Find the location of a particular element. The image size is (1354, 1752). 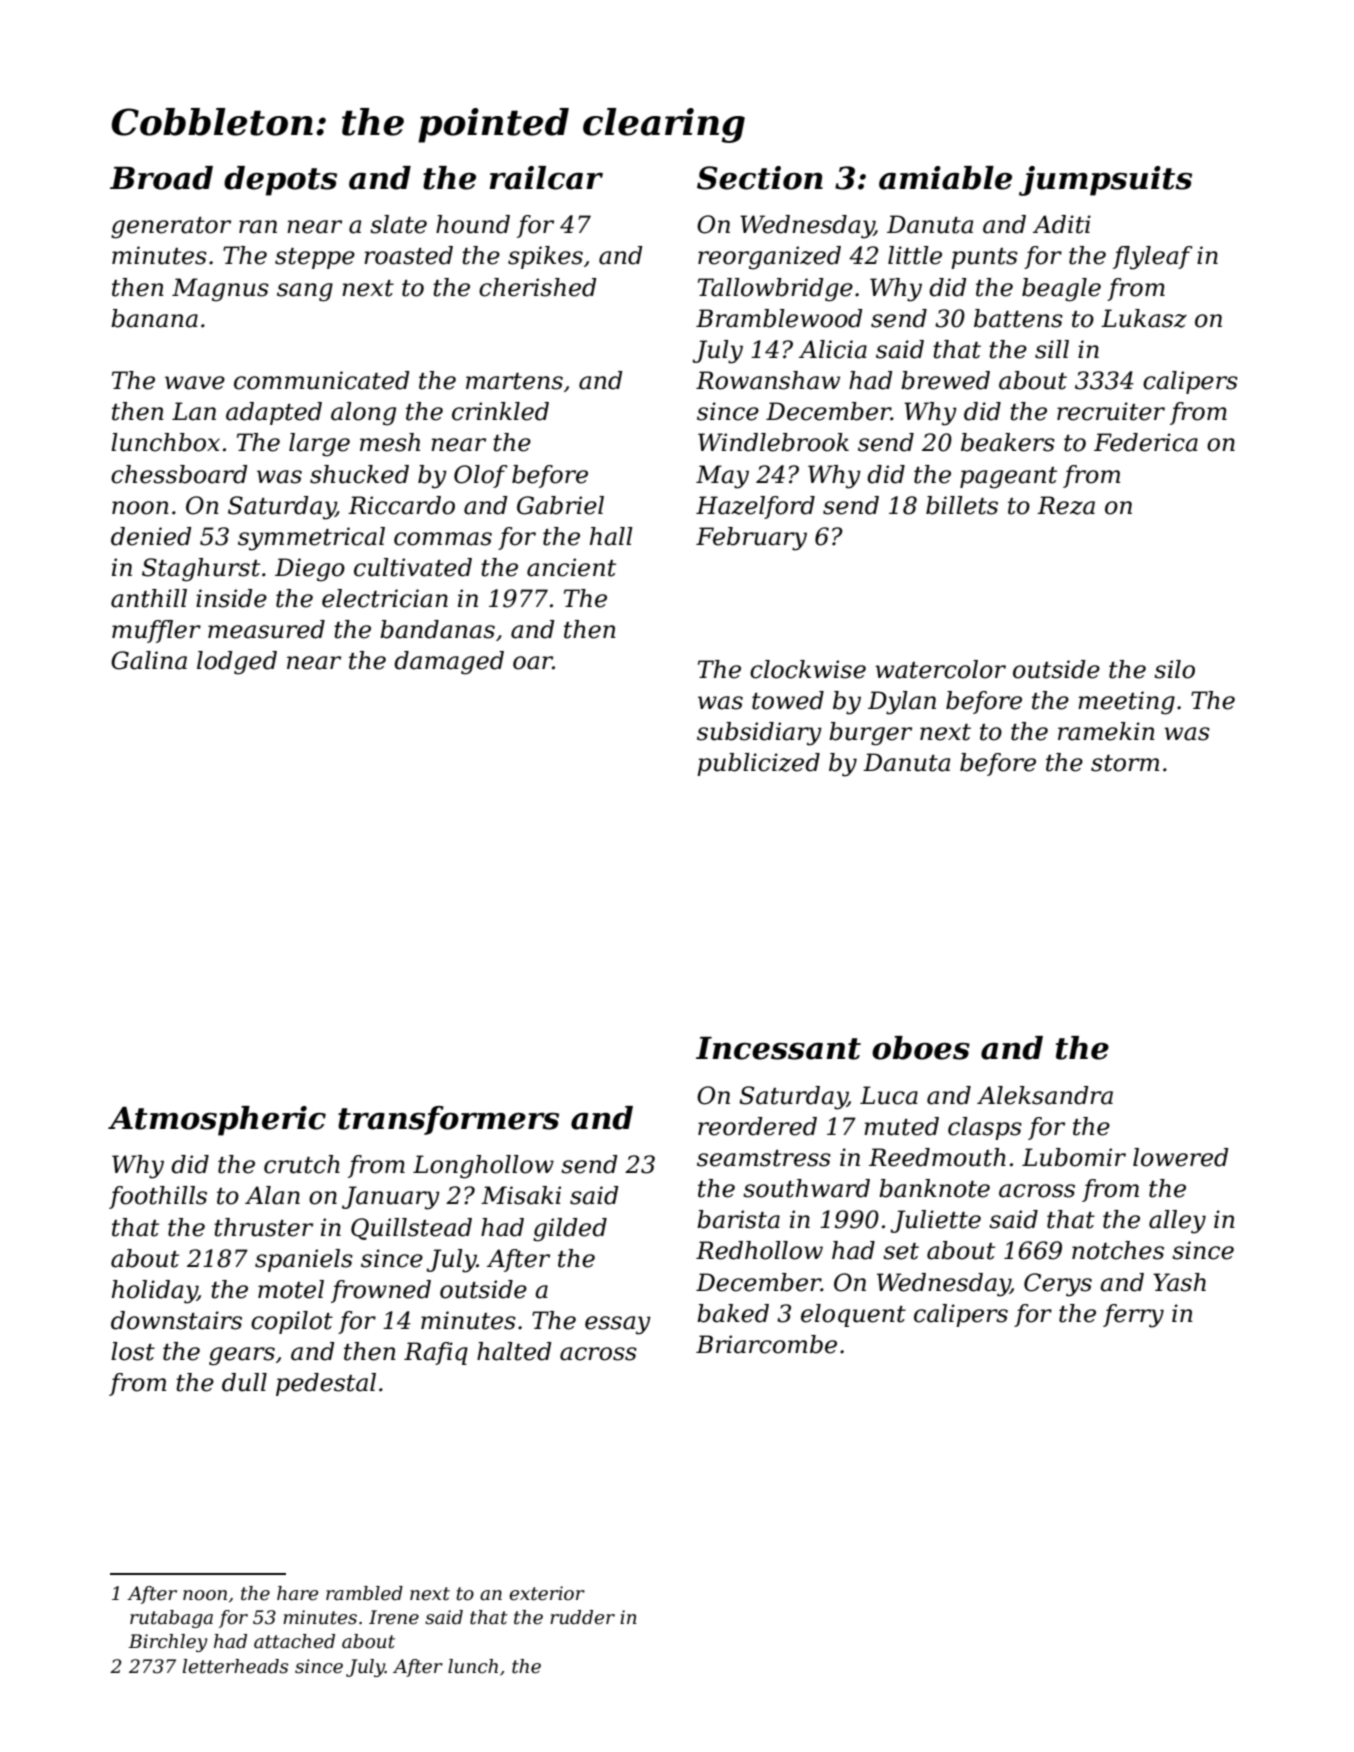

anthill is located at coordinates (149, 598).
